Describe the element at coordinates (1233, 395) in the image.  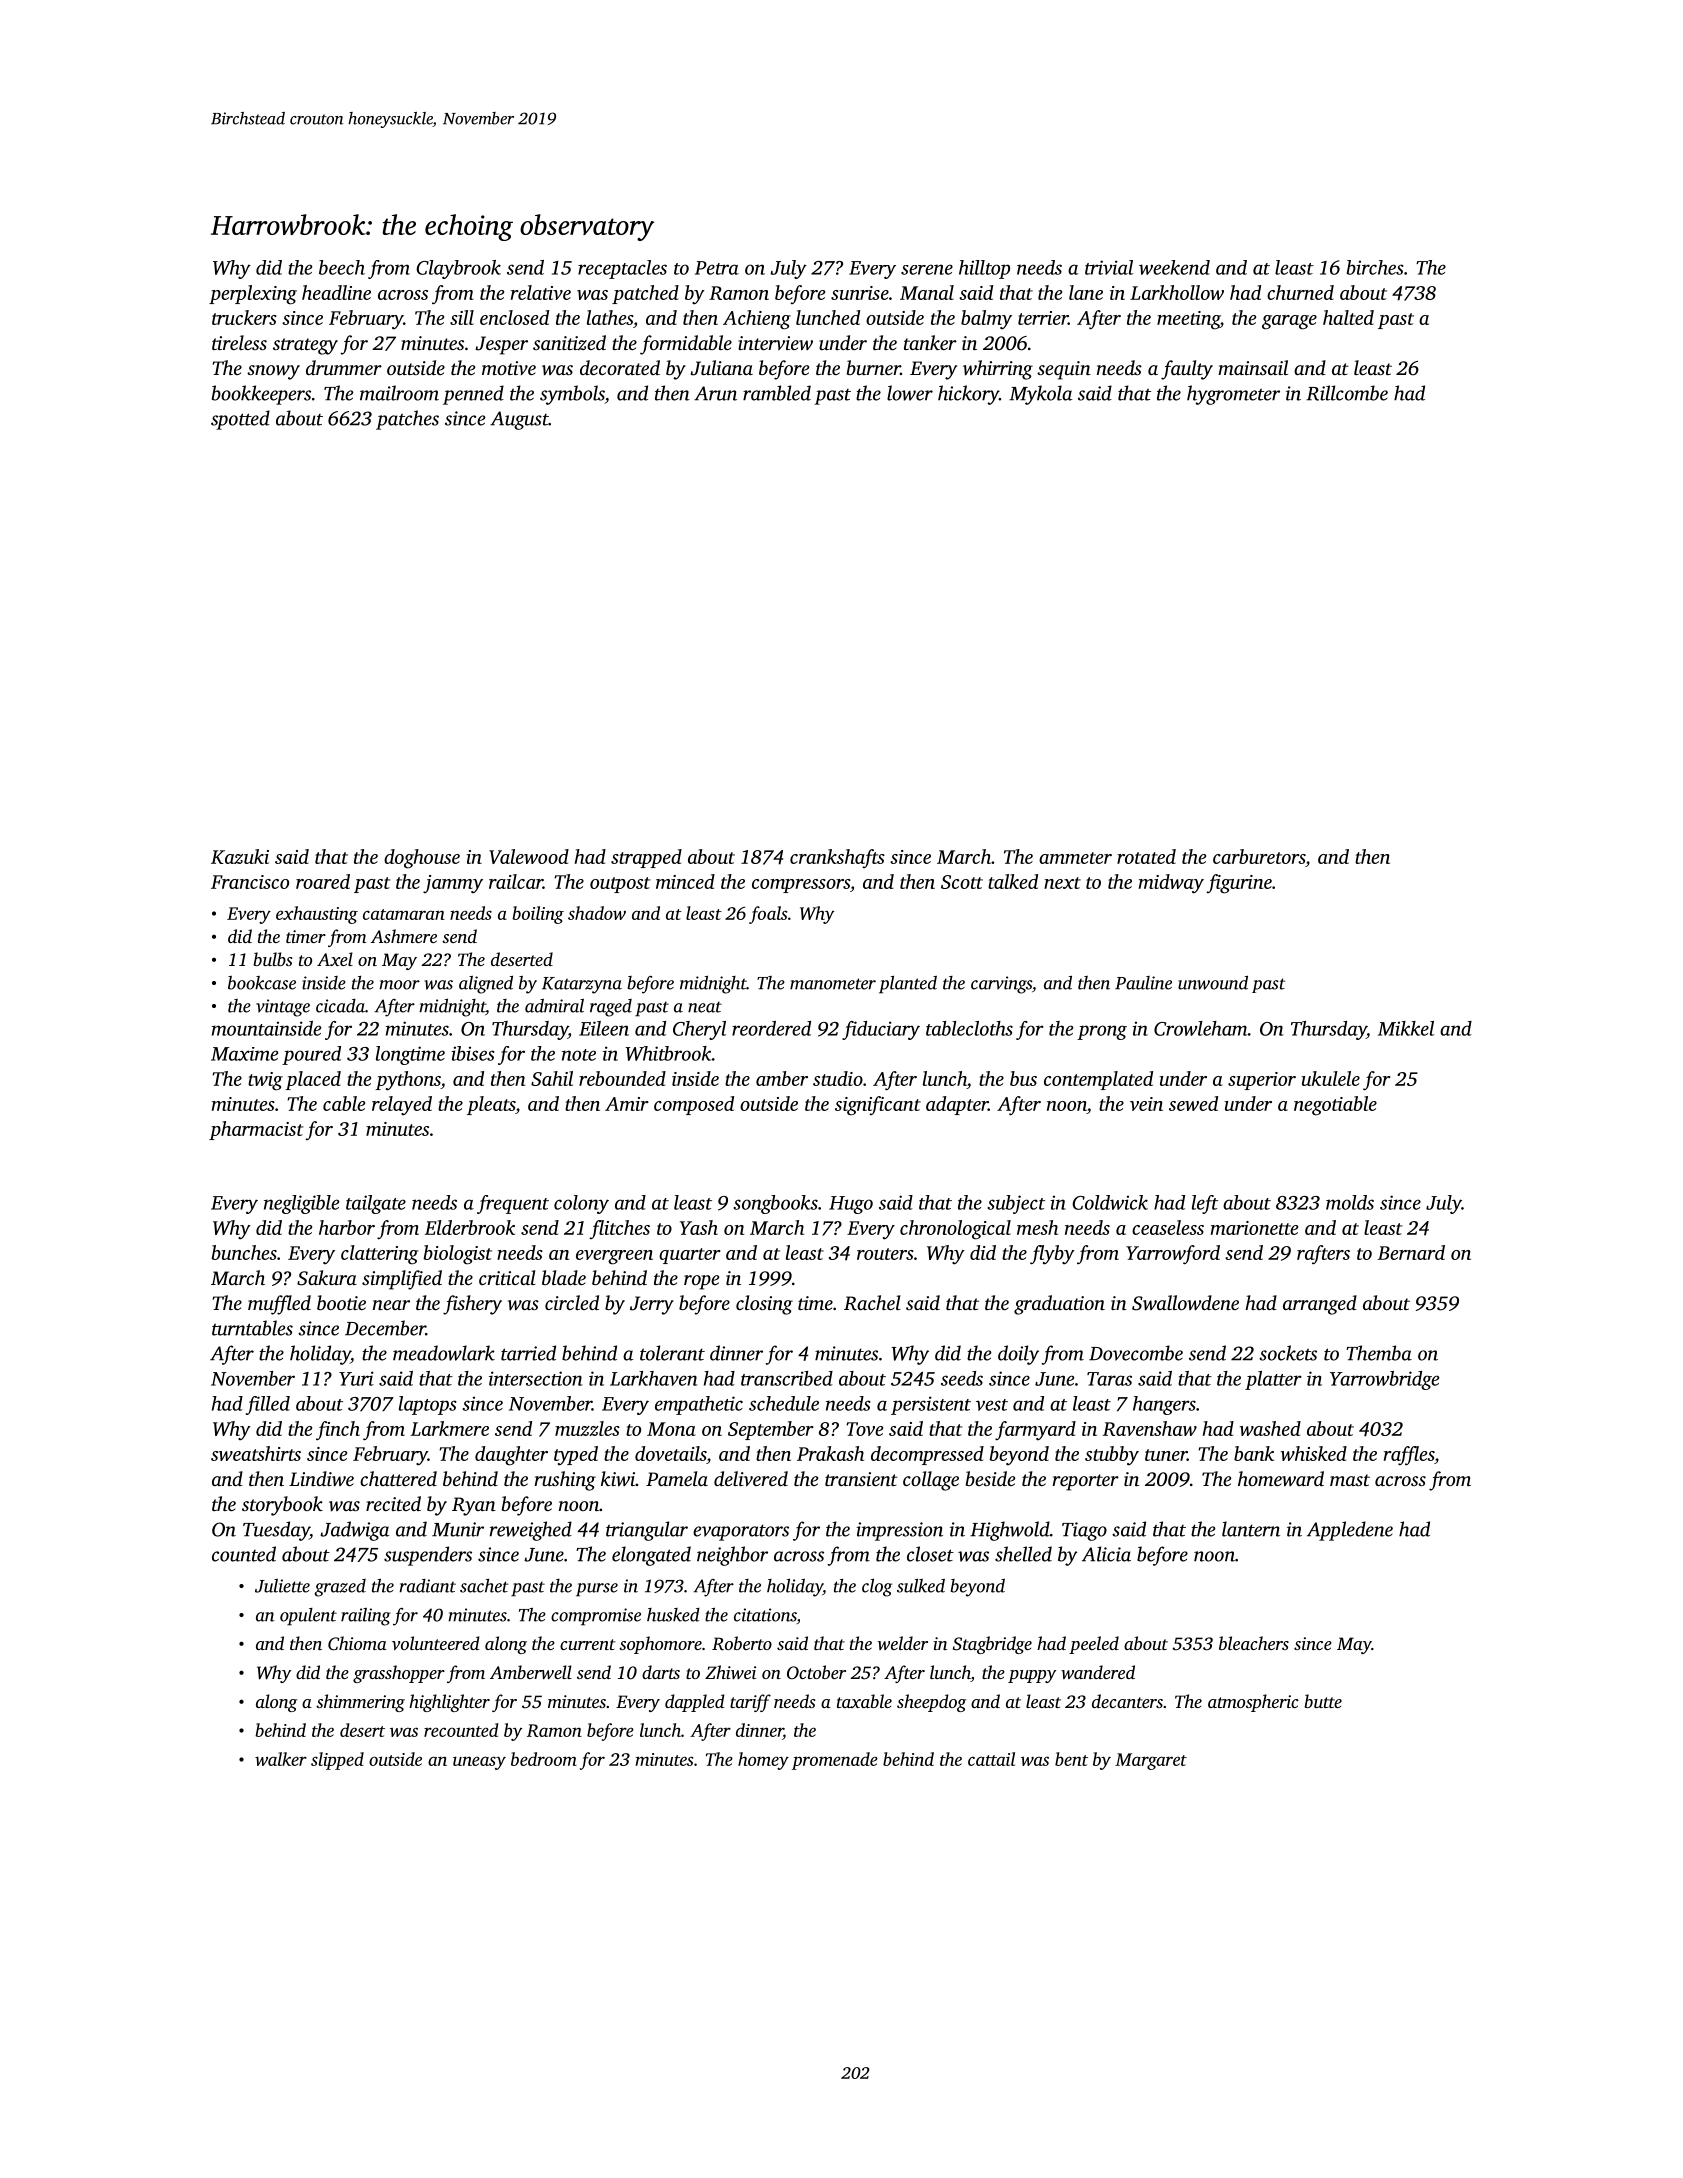
I see `hygrometer` at that location.
